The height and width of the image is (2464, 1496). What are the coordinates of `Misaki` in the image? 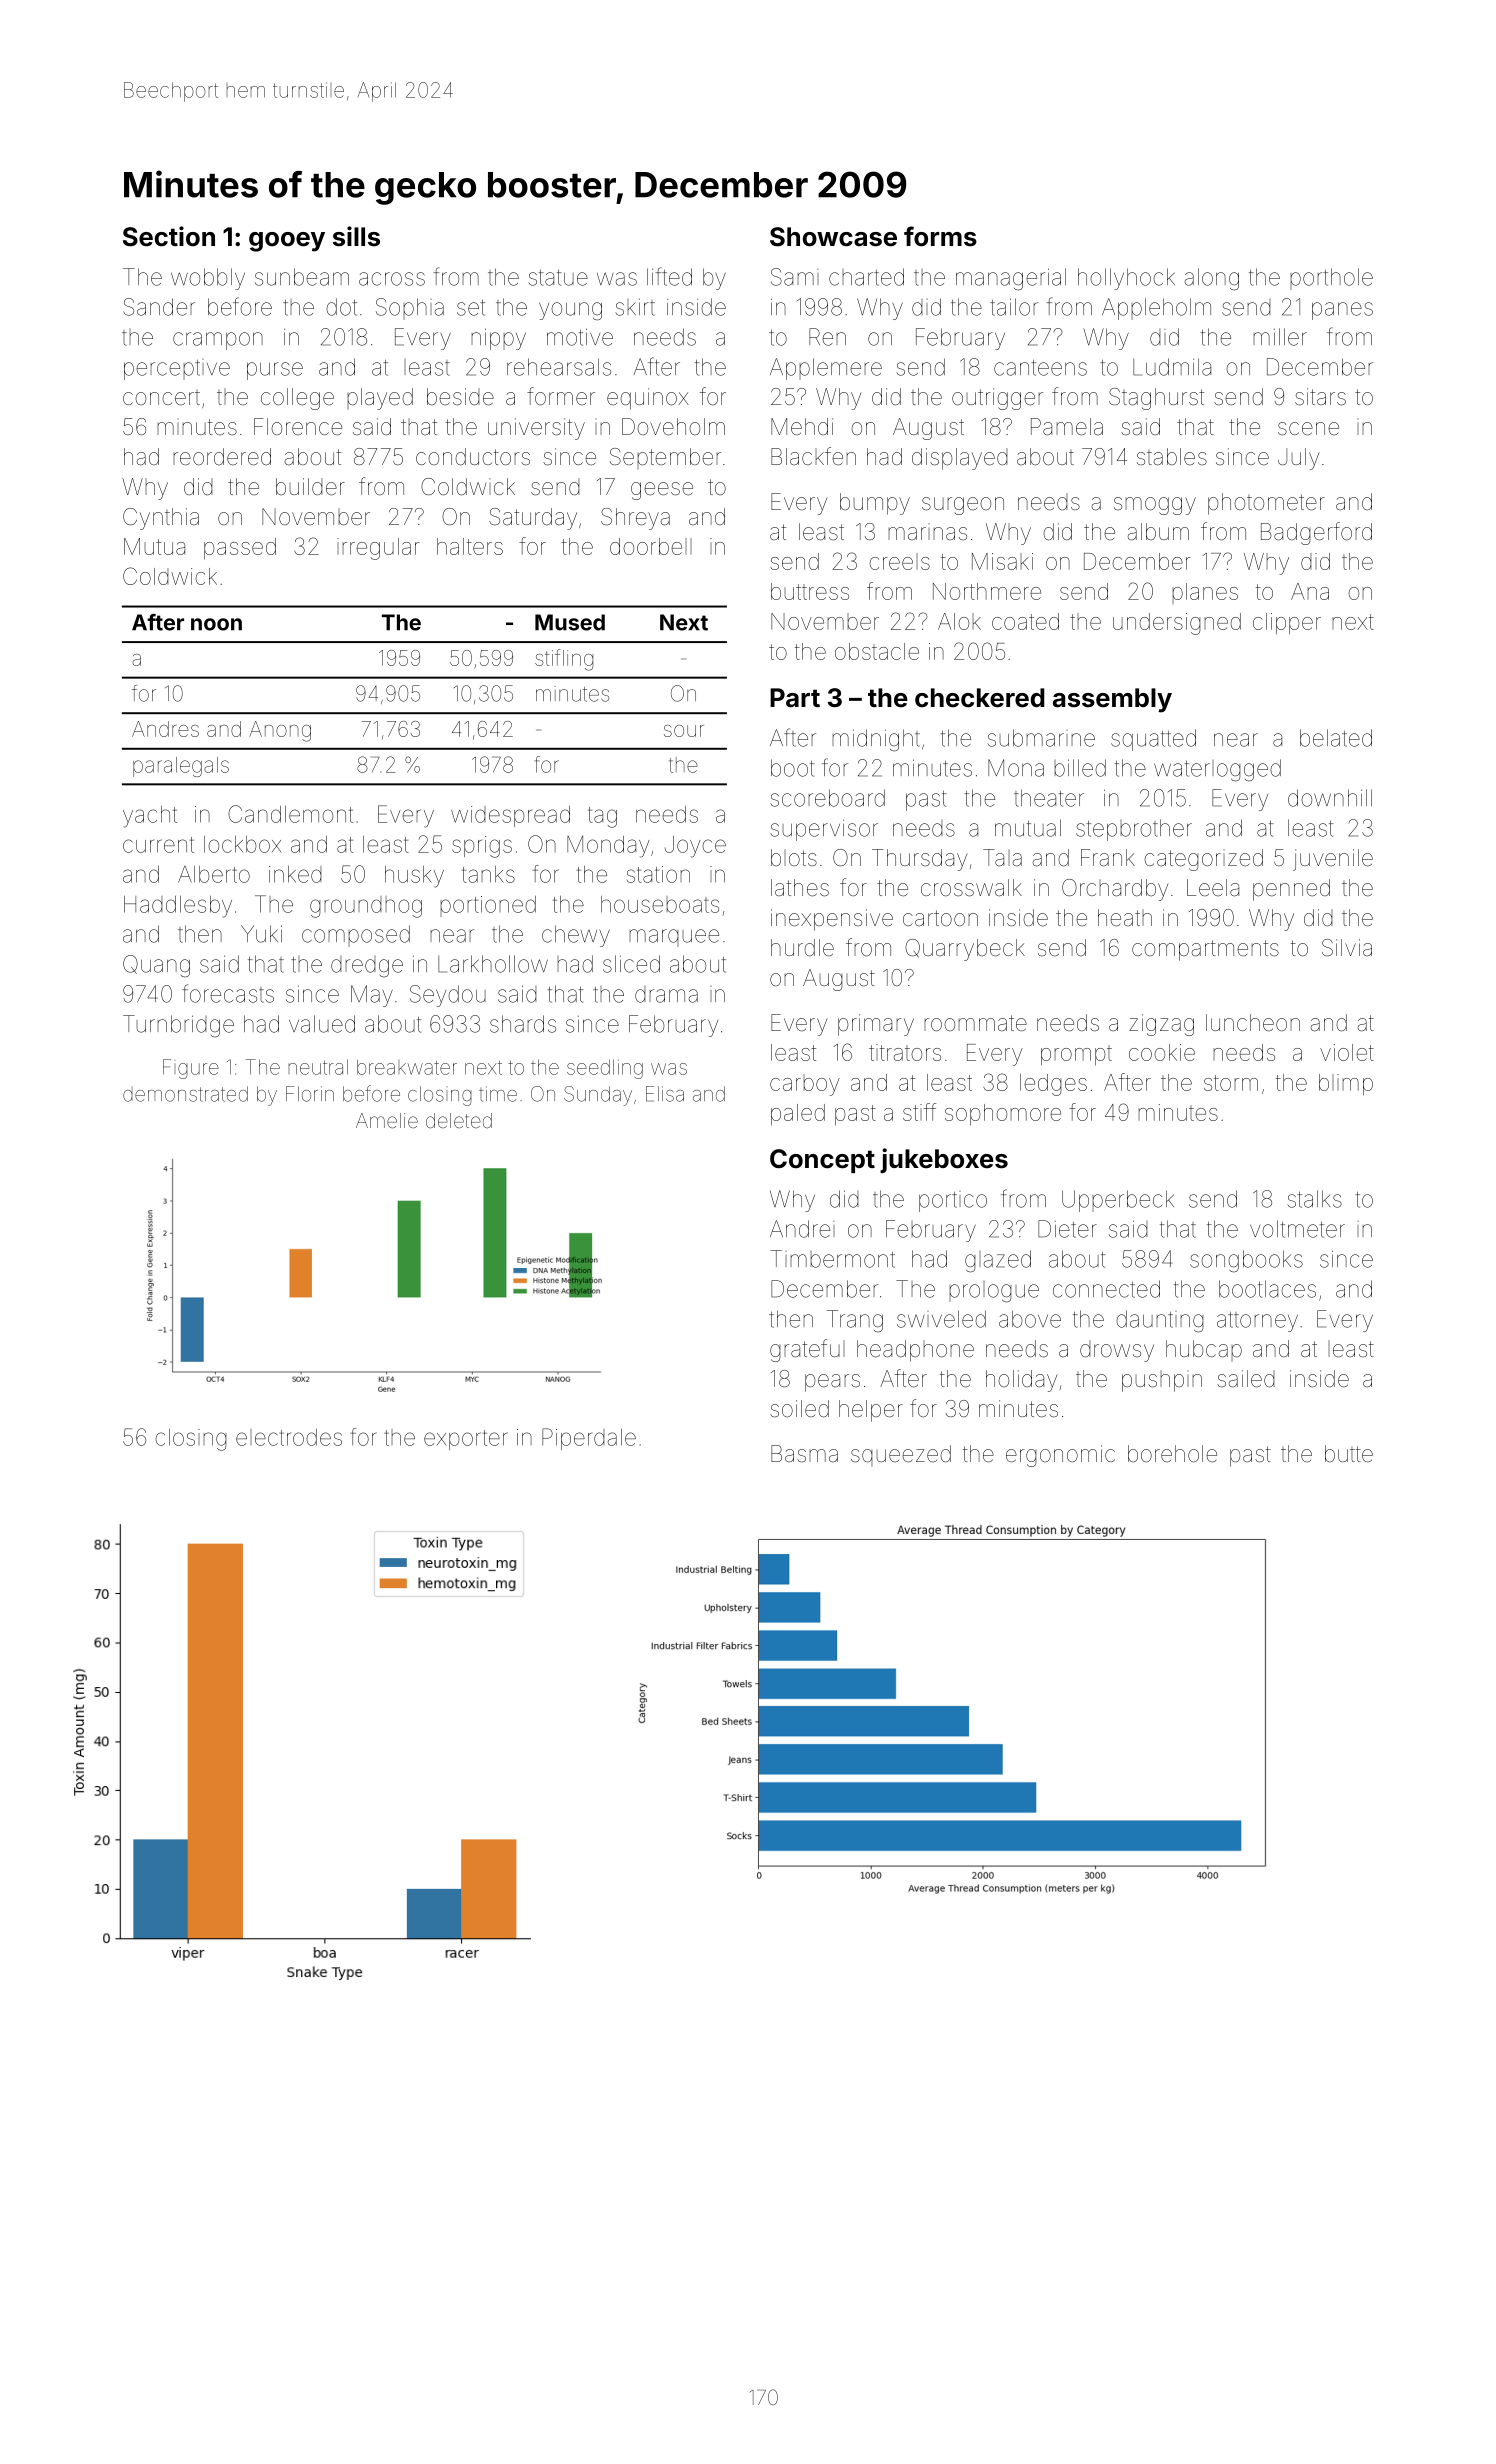 It's located at (1002, 561).
